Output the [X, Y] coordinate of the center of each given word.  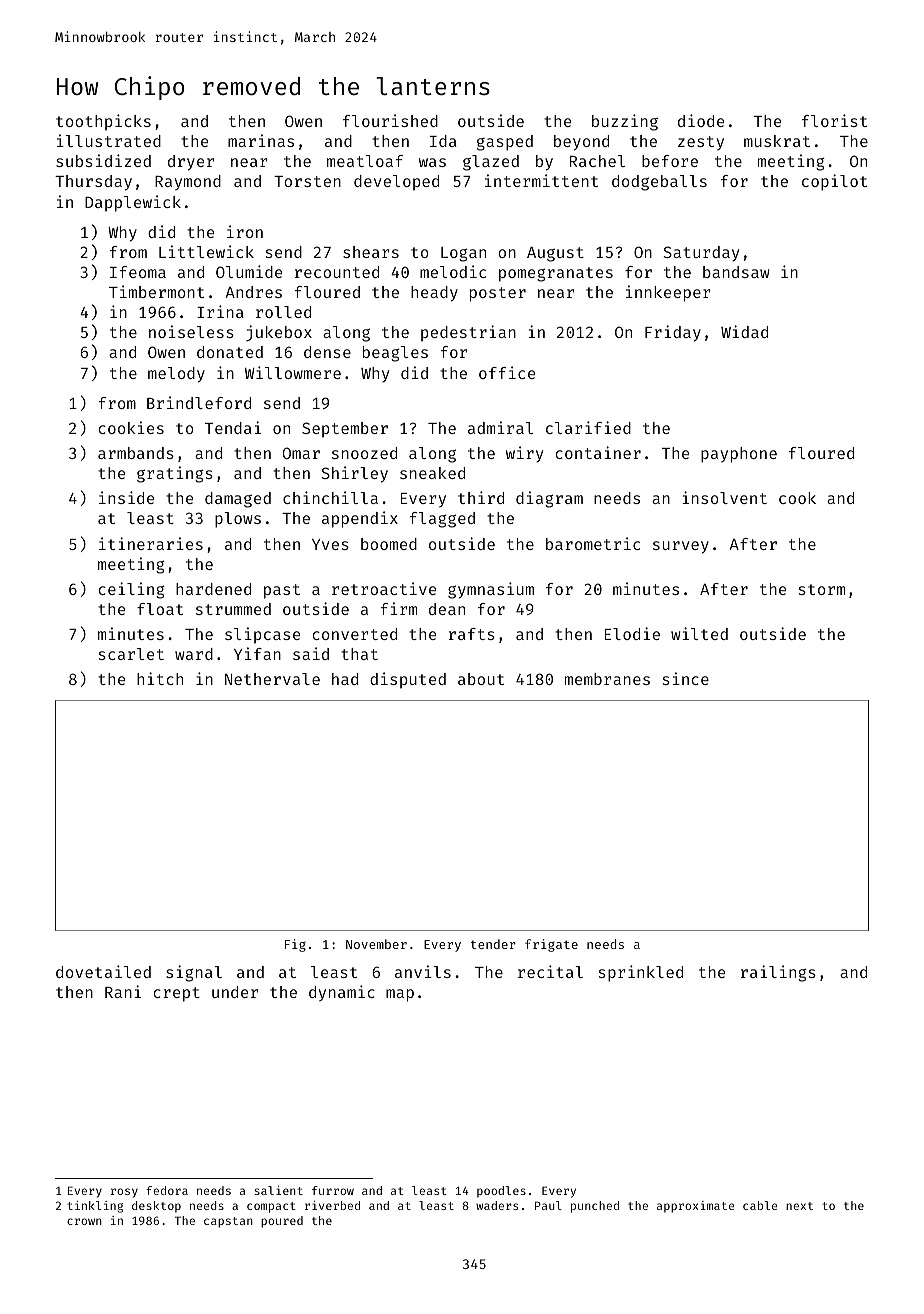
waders [497, 1205]
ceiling [131, 590]
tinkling [95, 1207]
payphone [739, 455]
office [507, 372]
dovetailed [103, 971]
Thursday [93, 183]
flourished [390, 120]
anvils [423, 971]
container [598, 452]
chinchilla [330, 497]
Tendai [233, 427]
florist [834, 120]
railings [778, 973]
